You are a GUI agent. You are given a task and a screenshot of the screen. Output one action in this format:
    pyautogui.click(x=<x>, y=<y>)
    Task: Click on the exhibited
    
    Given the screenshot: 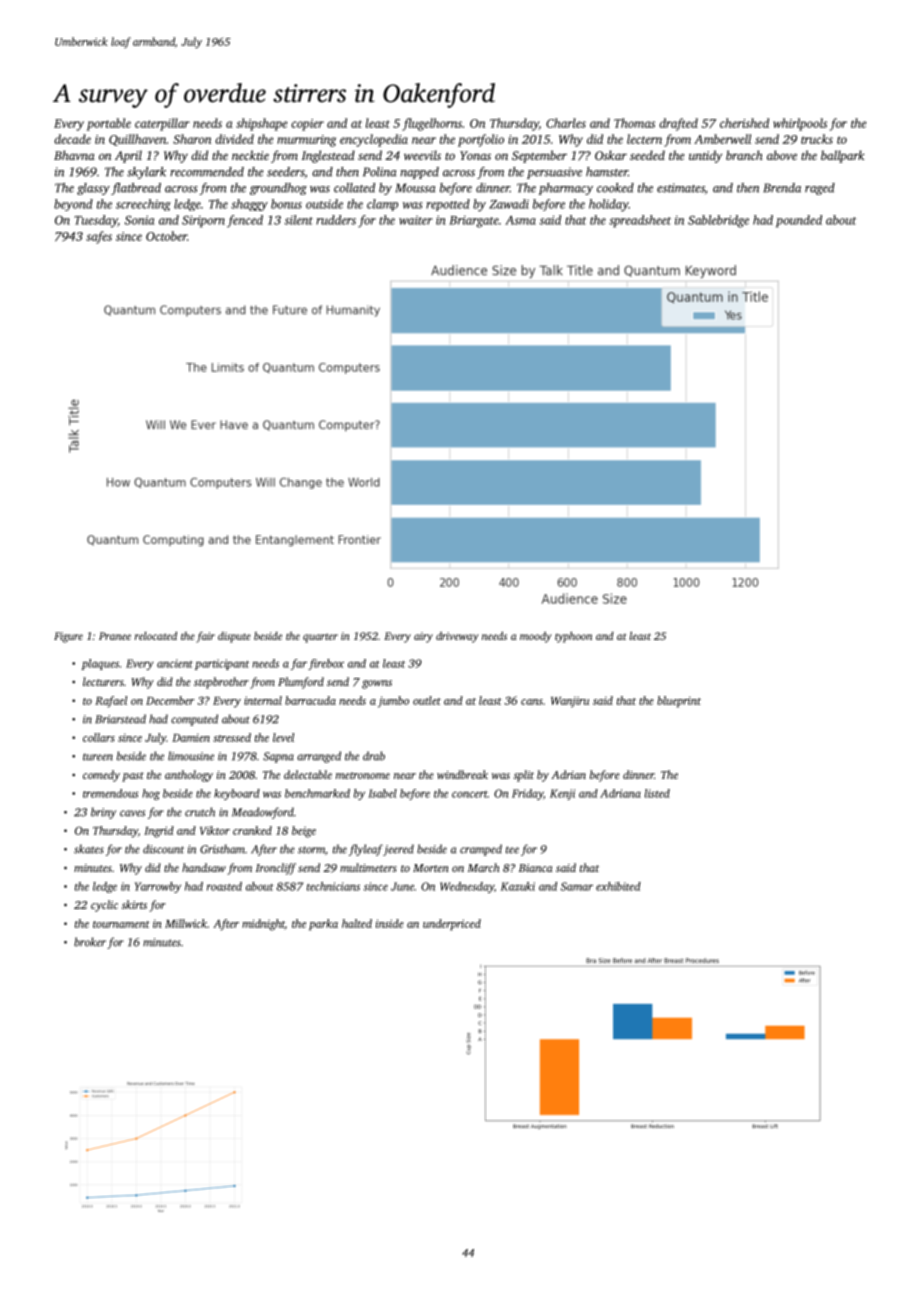 What is the action you would take?
    pyautogui.click(x=618, y=886)
